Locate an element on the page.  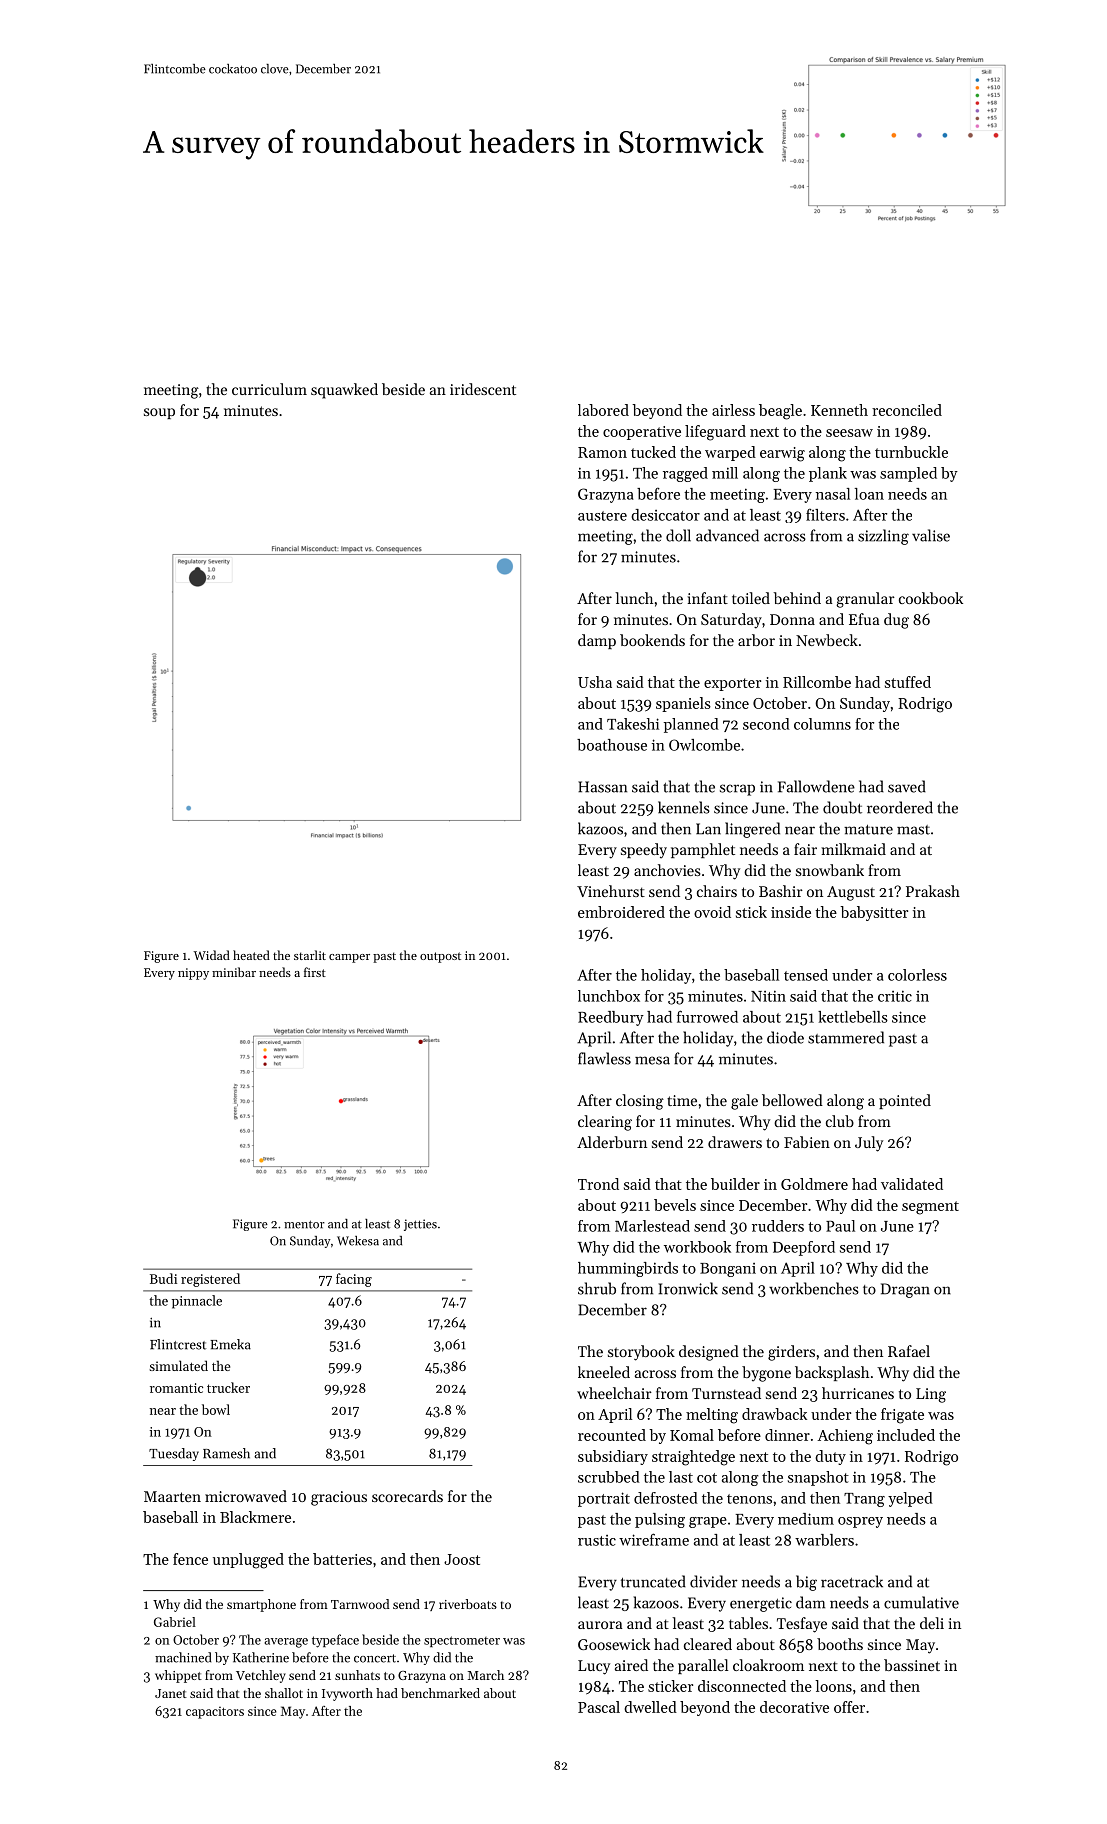
labored is located at coordinates (603, 410).
